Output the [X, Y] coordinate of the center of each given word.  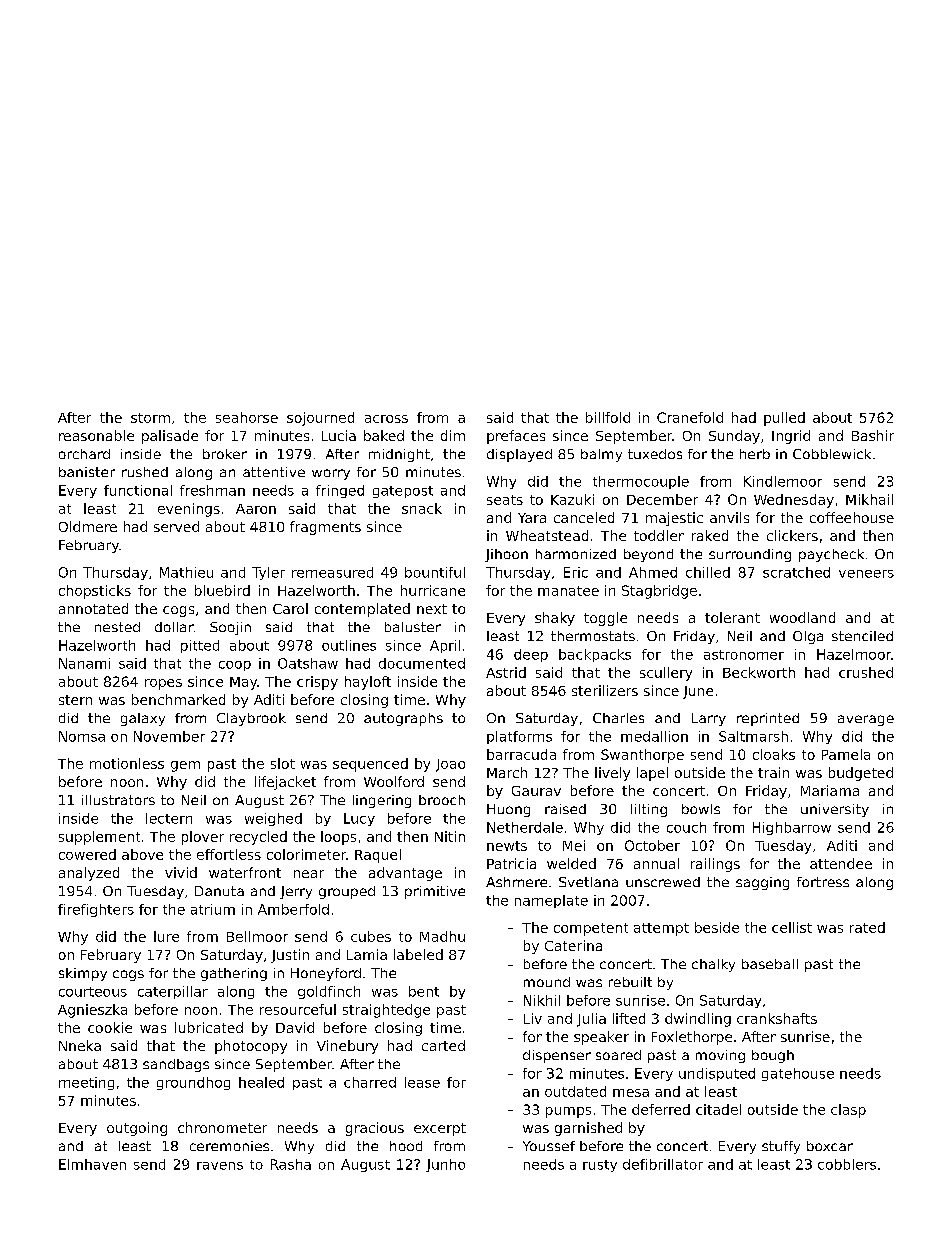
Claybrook [251, 719]
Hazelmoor [854, 654]
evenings [189, 510]
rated [867, 927]
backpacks [595, 655]
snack [422, 508]
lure [166, 936]
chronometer [222, 1127]
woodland [802, 617]
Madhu [442, 936]
